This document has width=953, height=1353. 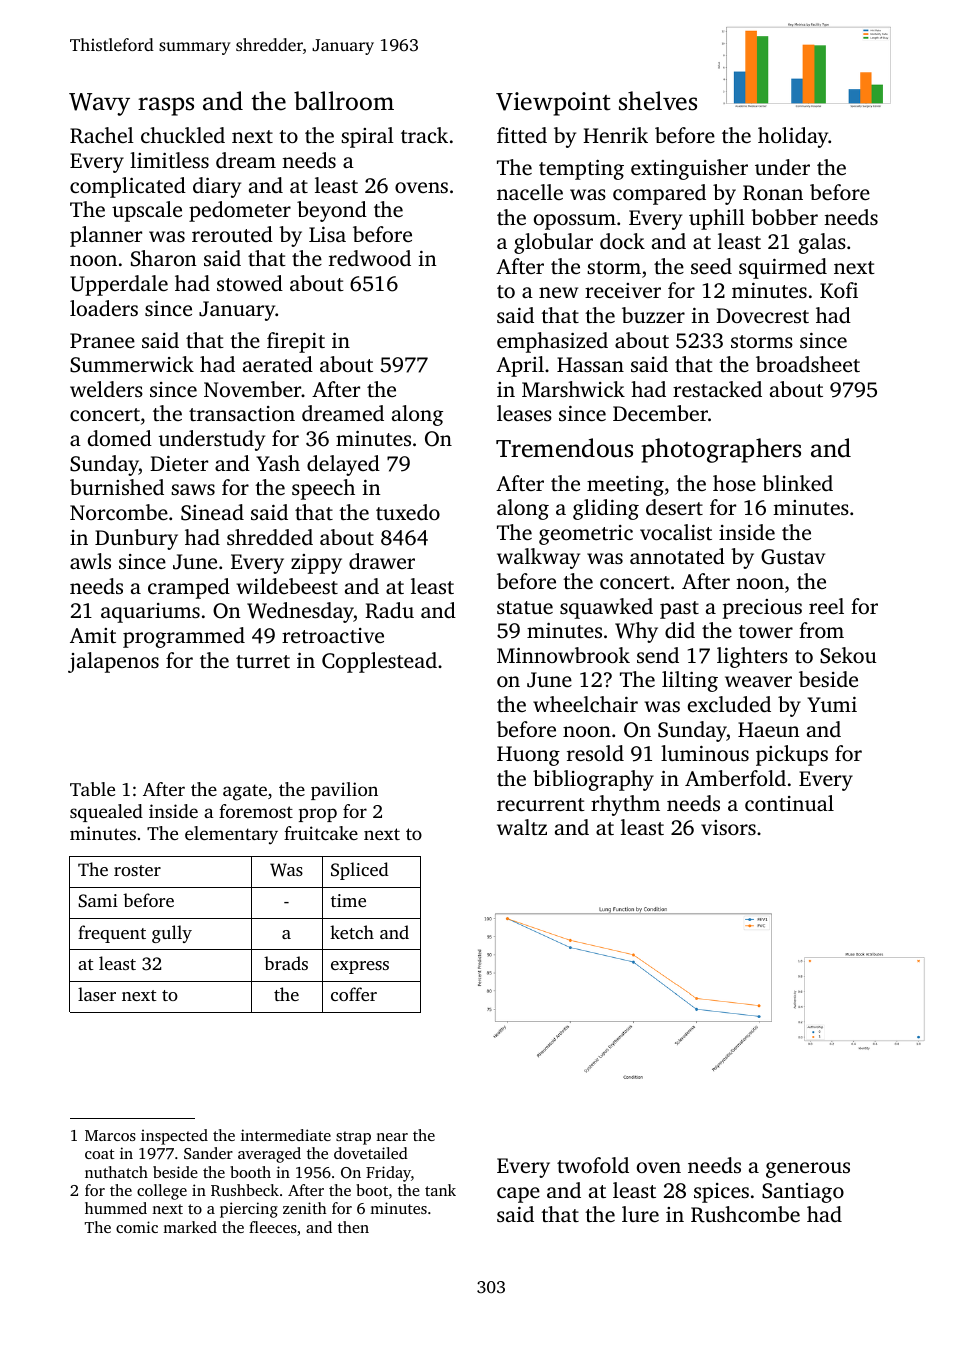 What do you see at coordinates (530, 192) in the document?
I see `nacelle` at bounding box center [530, 192].
